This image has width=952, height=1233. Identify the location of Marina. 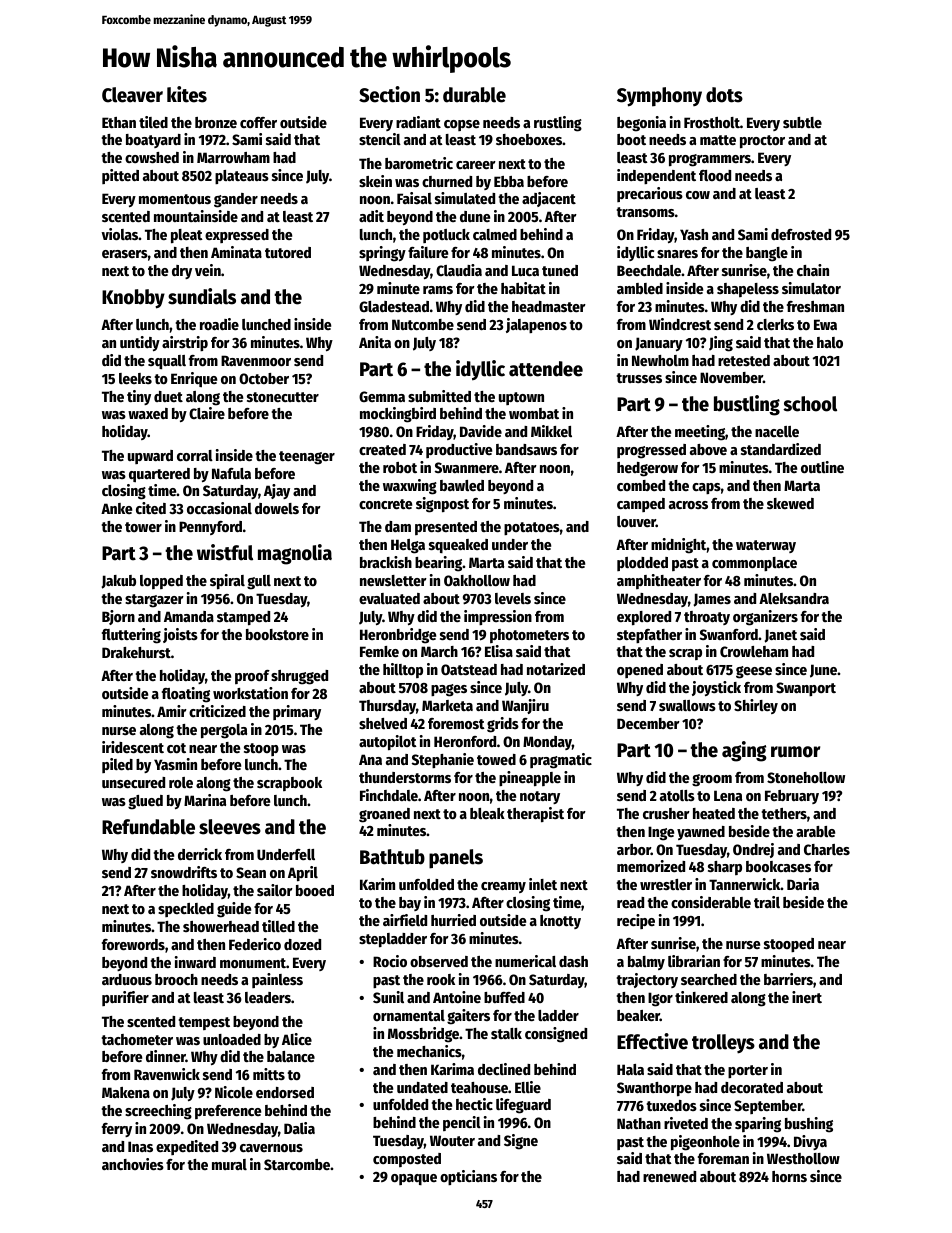
(205, 800).
